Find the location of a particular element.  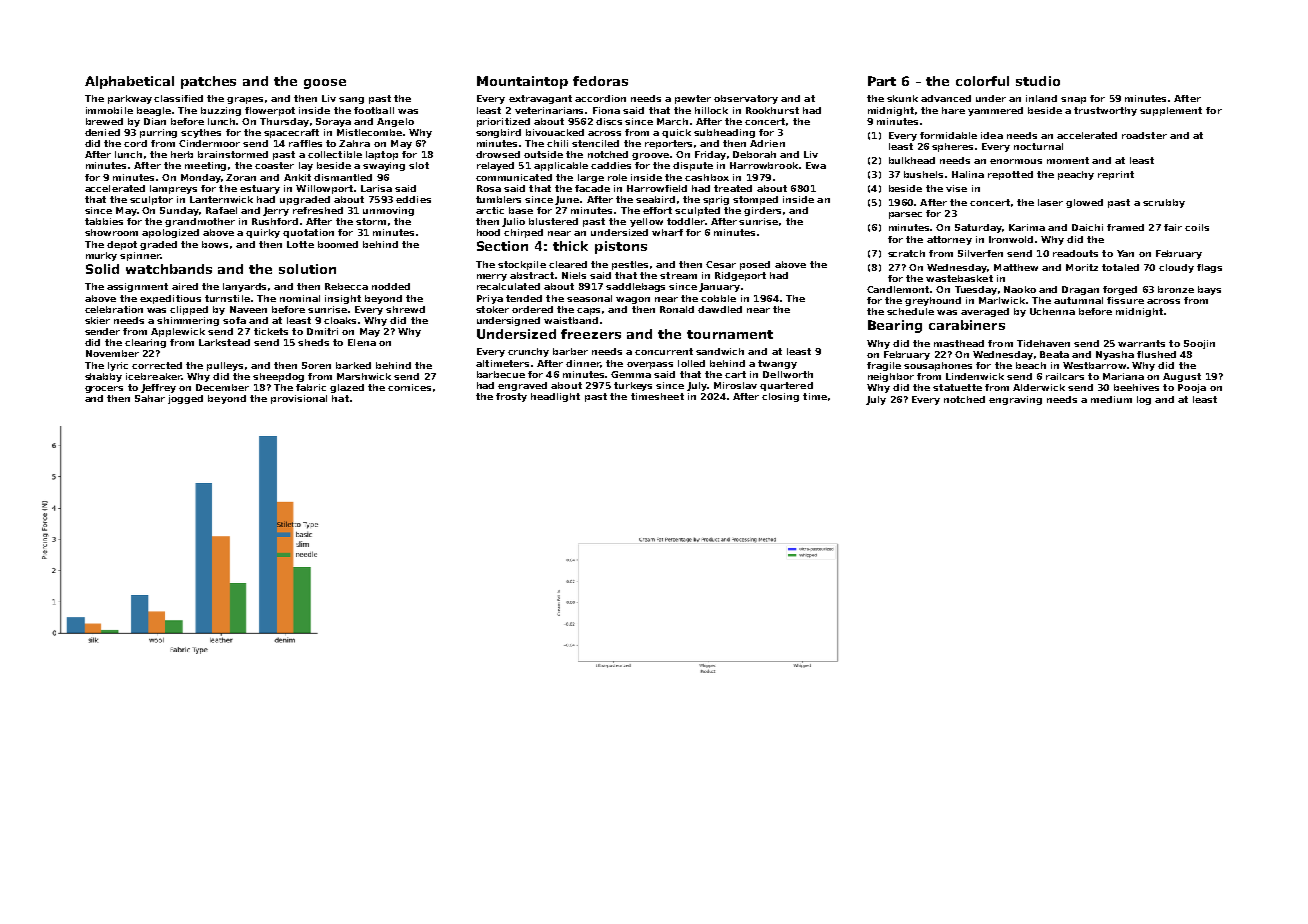

skier is located at coordinates (97, 320).
